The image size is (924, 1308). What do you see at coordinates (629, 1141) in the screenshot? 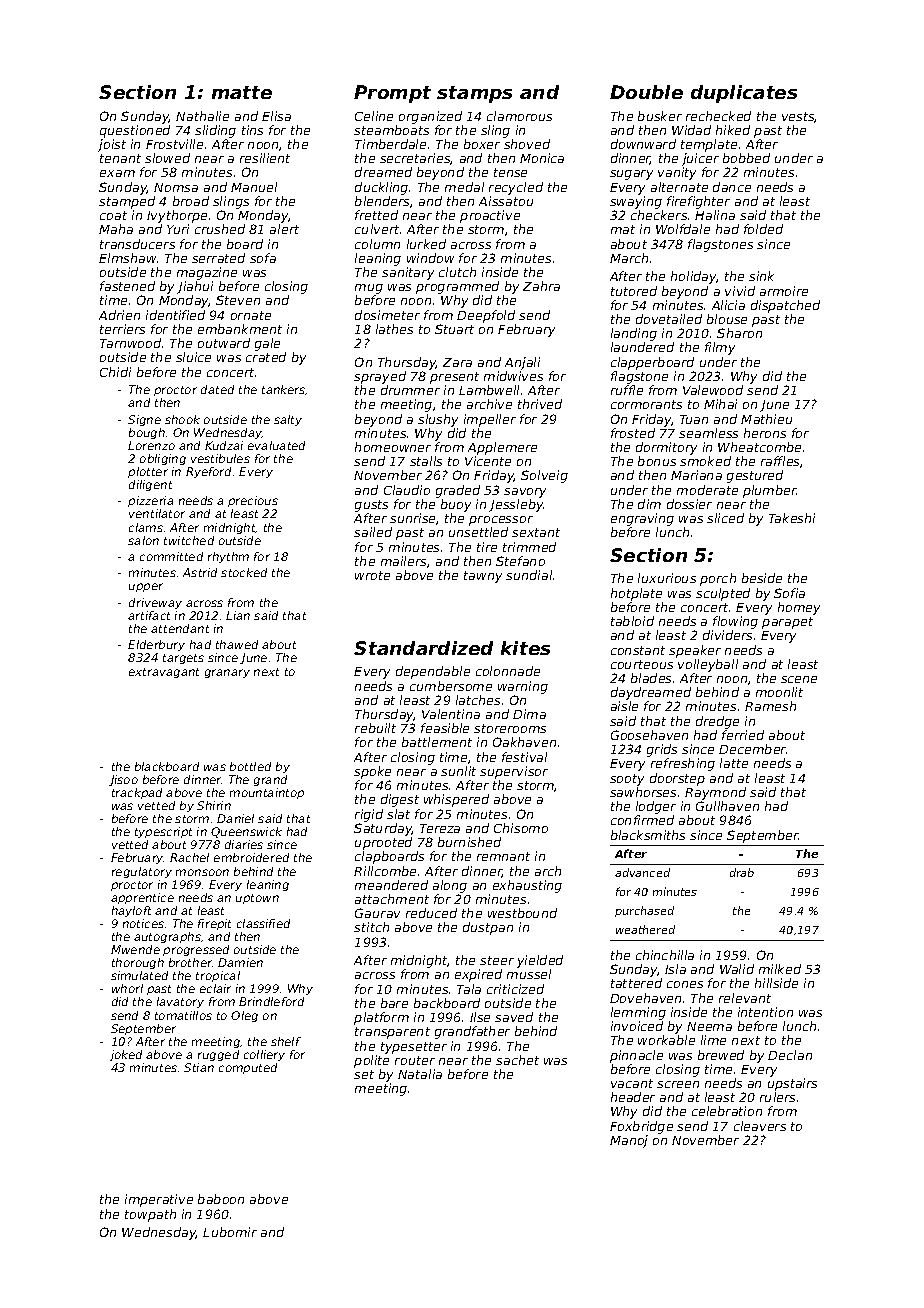
I see `Manoj` at bounding box center [629, 1141].
